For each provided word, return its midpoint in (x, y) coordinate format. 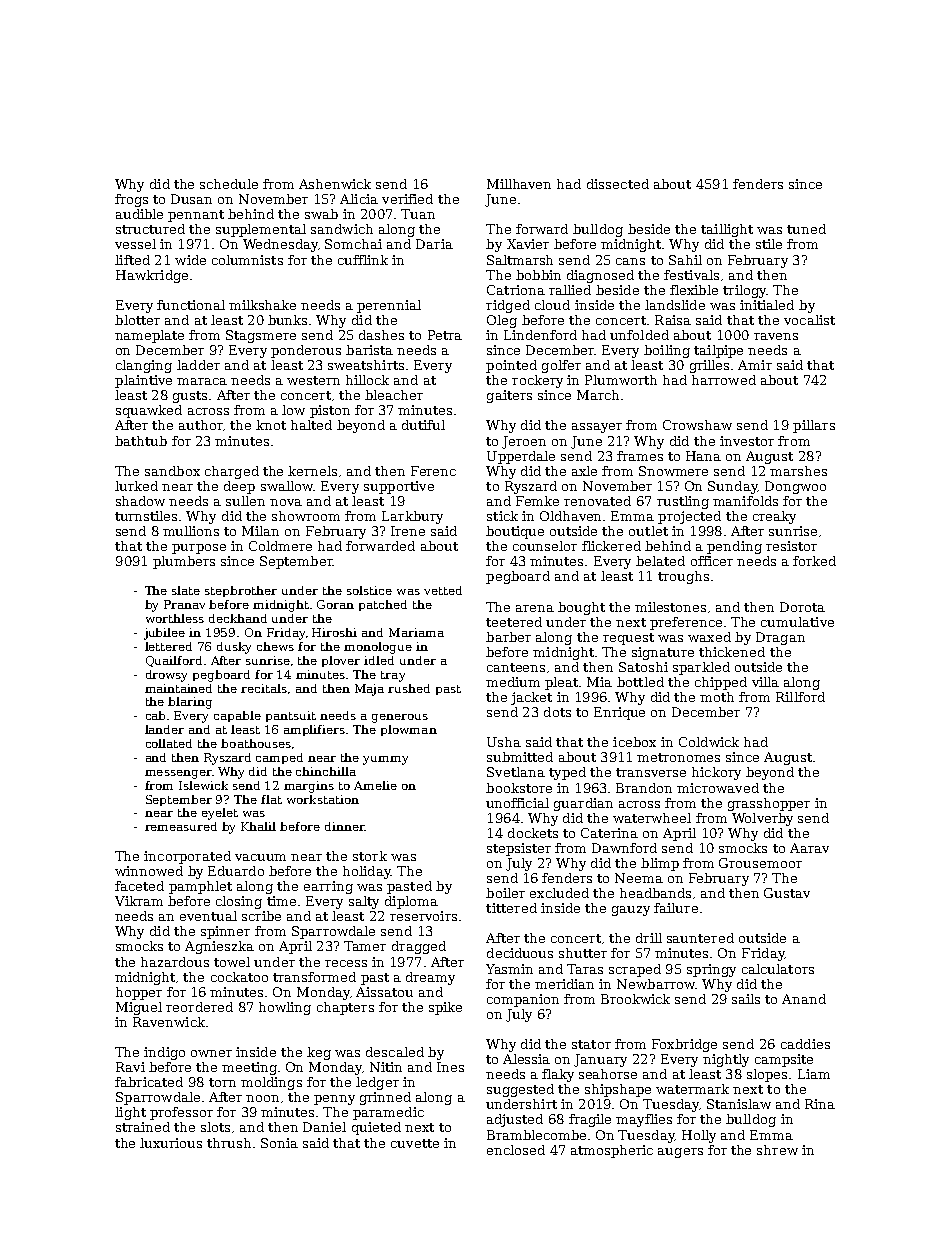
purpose (199, 549)
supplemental (261, 230)
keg (319, 1053)
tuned (806, 229)
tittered (511, 908)
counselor (545, 546)
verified (407, 199)
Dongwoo (795, 487)
